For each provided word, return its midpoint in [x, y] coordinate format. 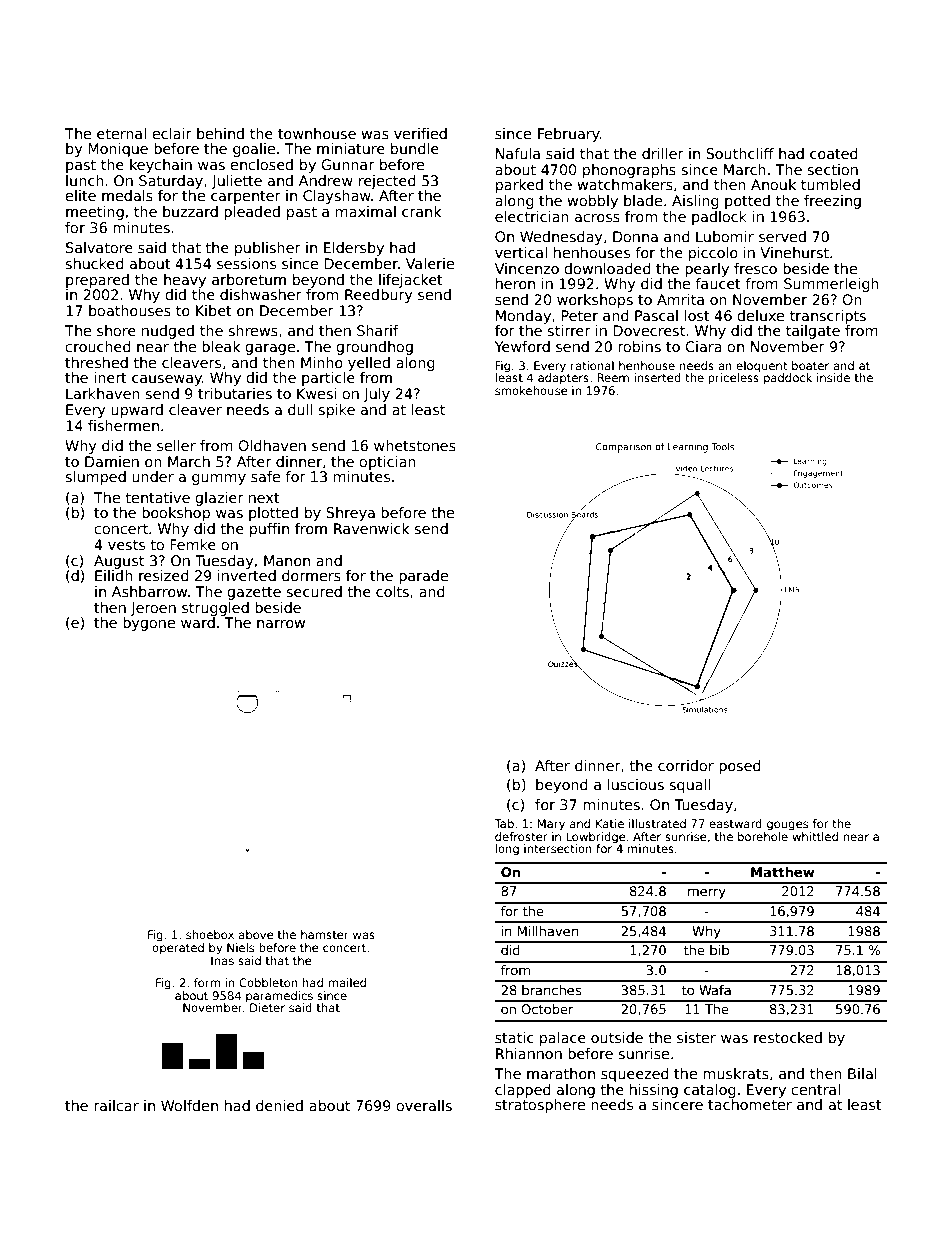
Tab [504, 823]
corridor [686, 765]
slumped [95, 478]
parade [423, 577]
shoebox [210, 934]
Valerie [430, 263]
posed [740, 767]
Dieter [267, 1007]
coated [834, 153]
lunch [85, 180]
